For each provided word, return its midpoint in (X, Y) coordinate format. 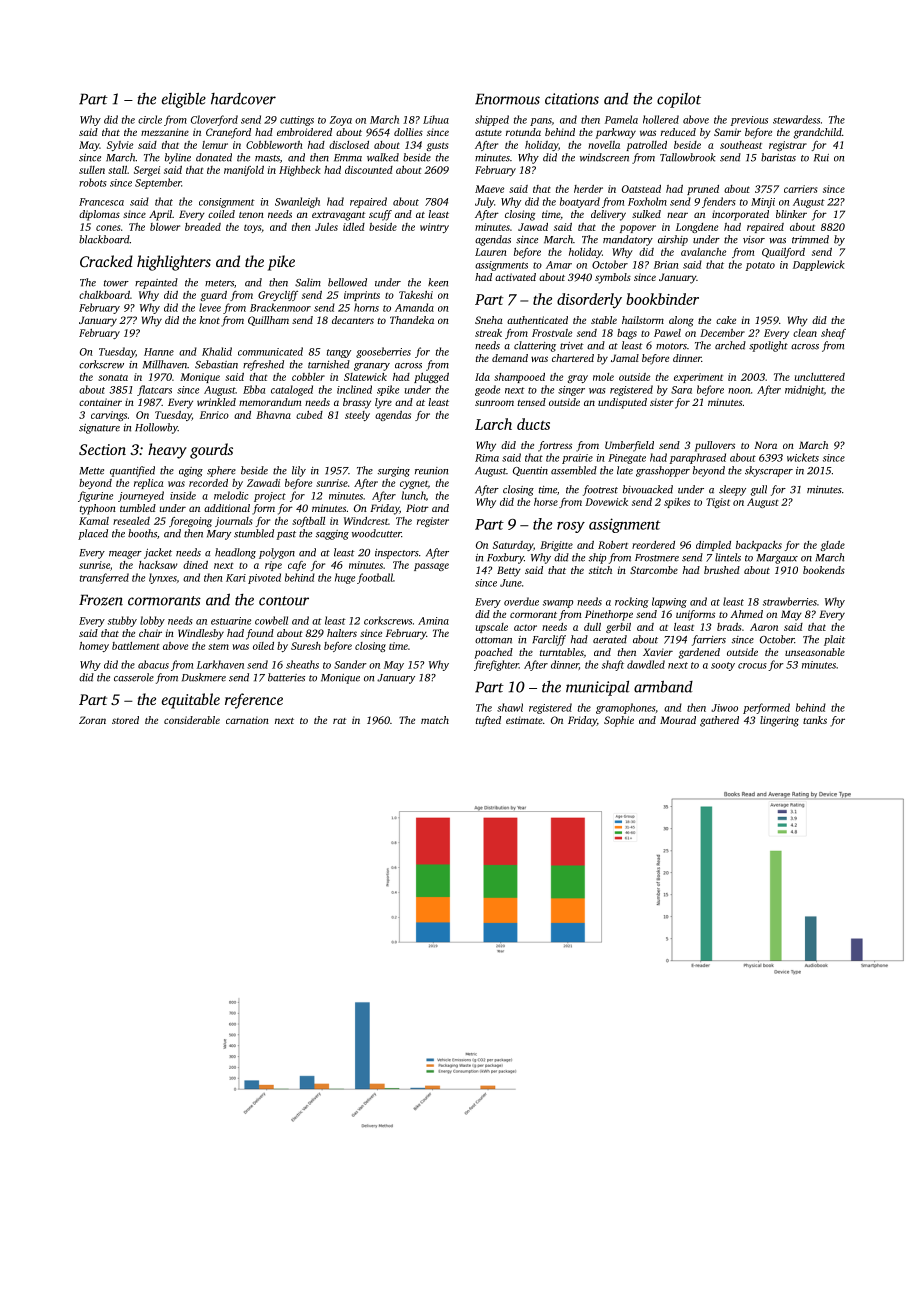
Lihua (436, 119)
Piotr (417, 508)
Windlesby (201, 634)
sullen (92, 170)
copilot (679, 100)
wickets (803, 457)
